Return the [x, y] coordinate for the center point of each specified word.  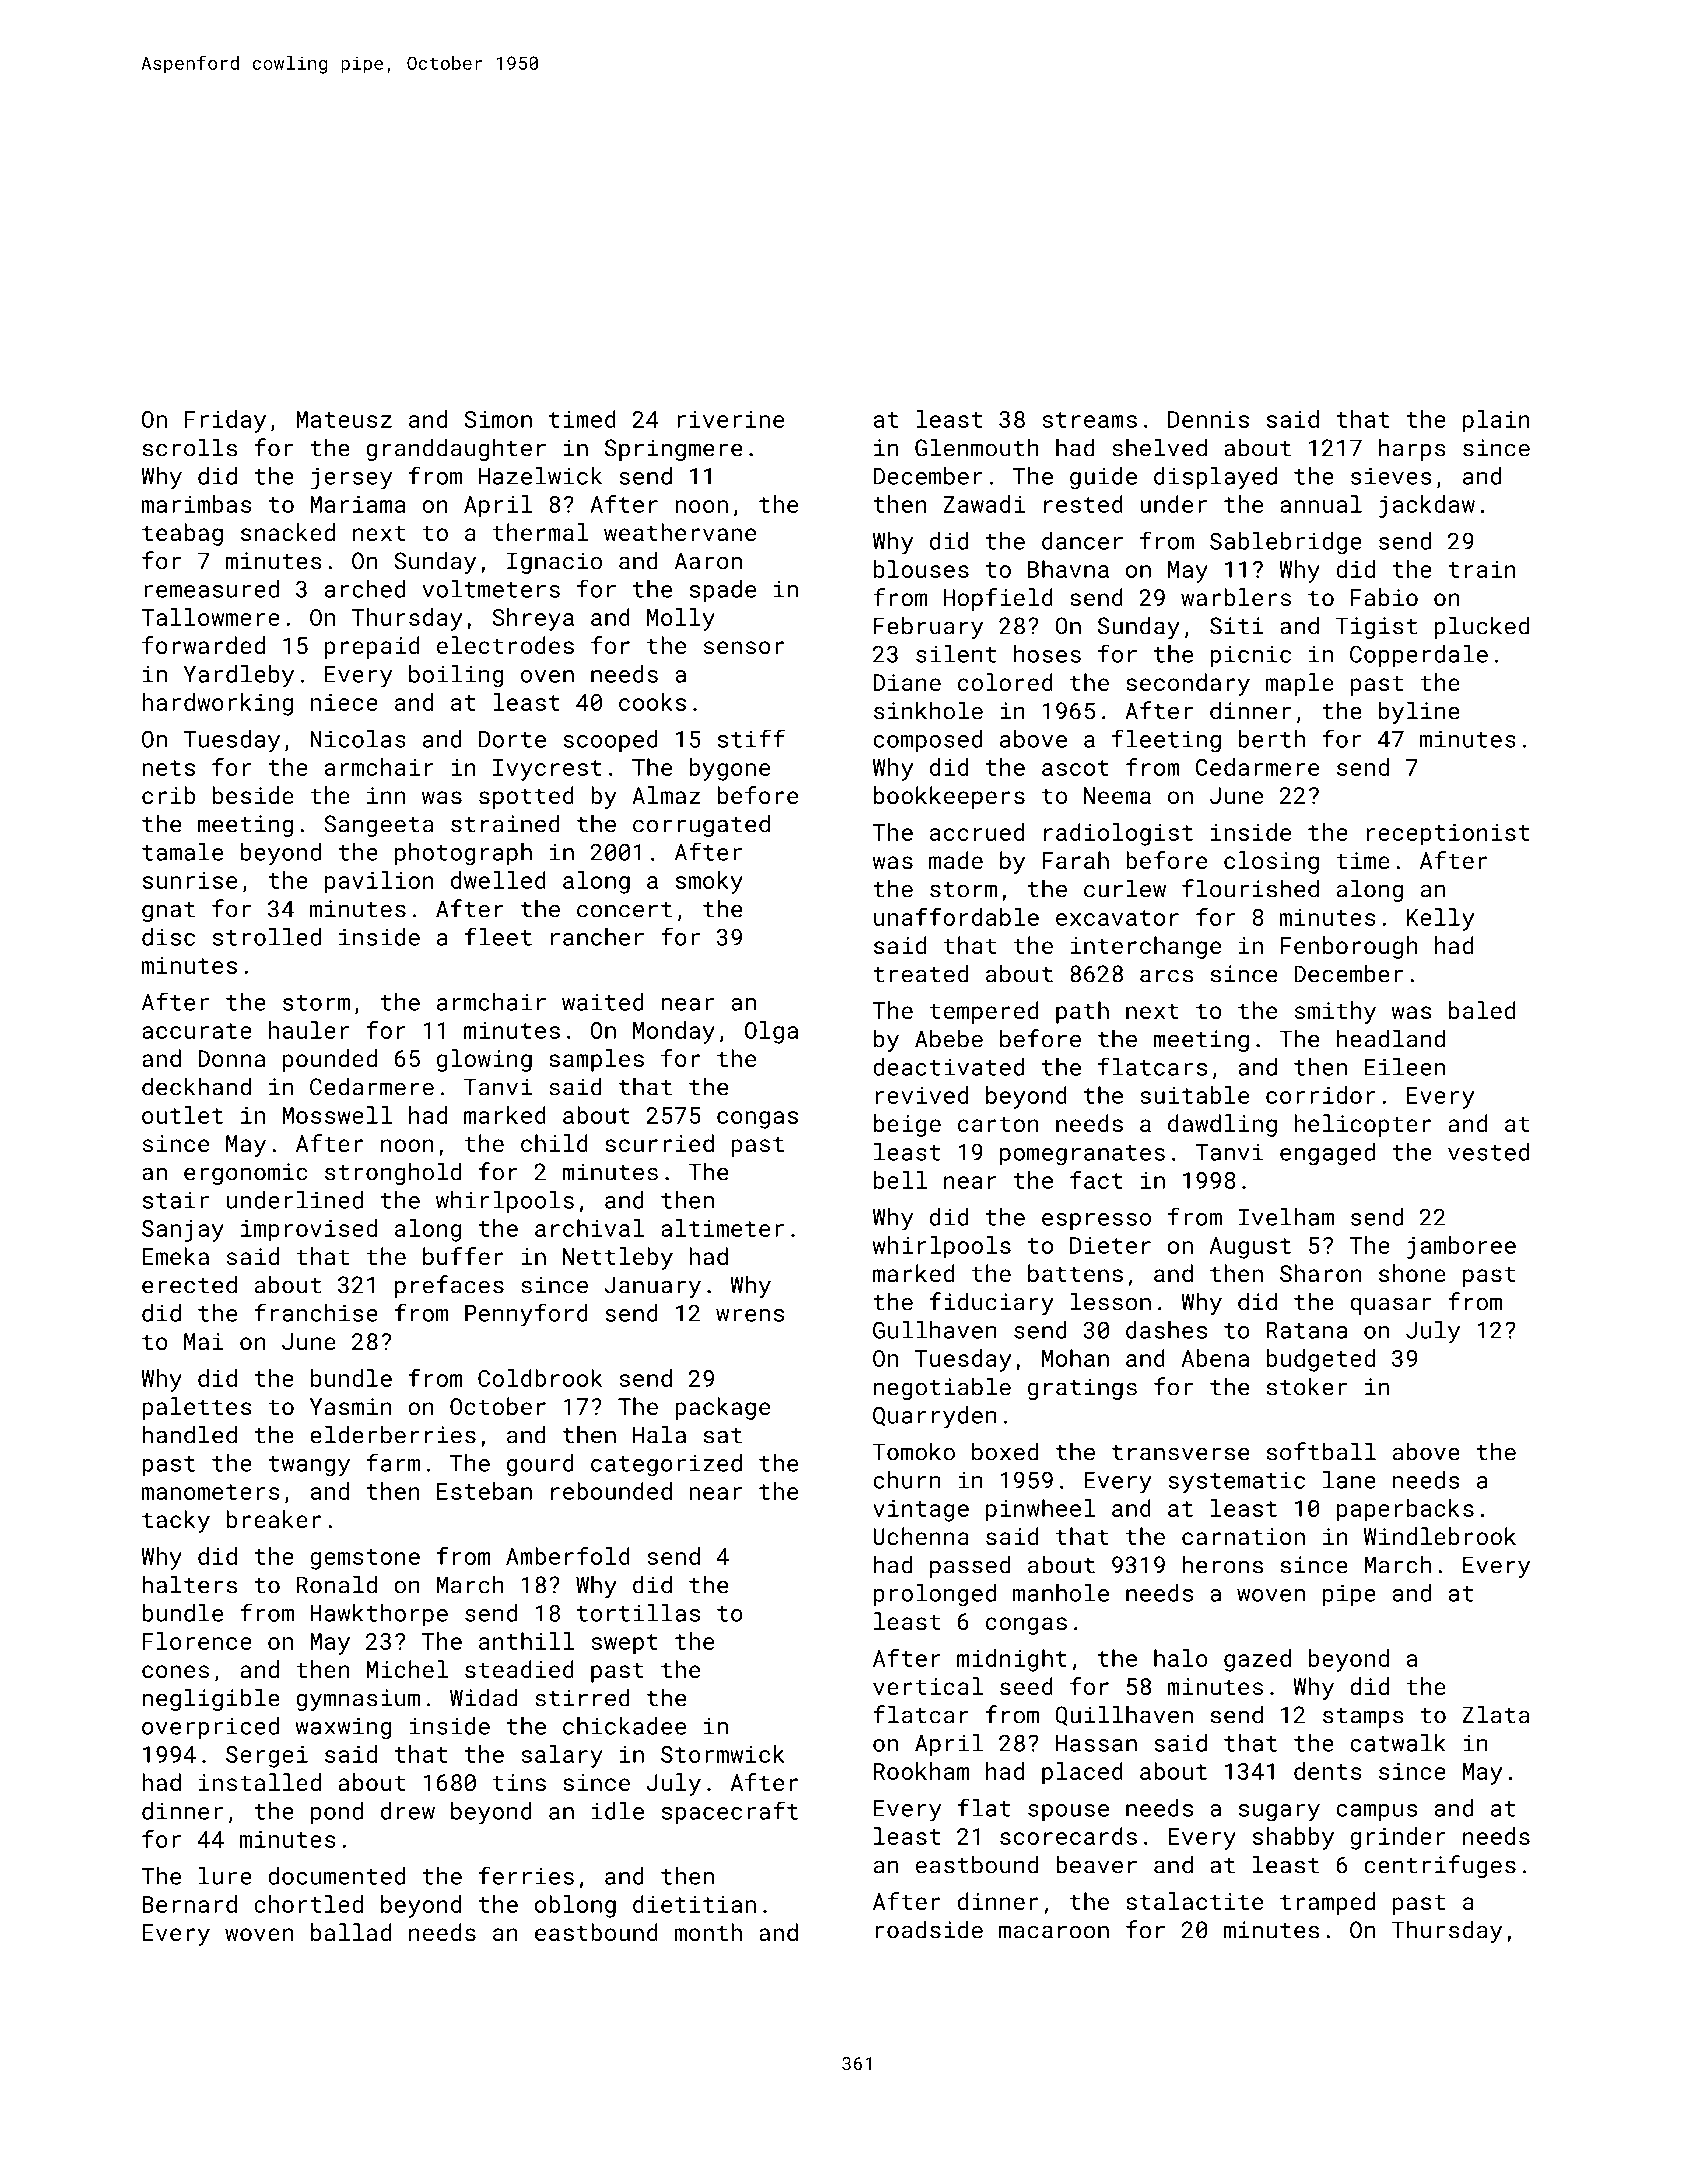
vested [1488, 1152]
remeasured [211, 589]
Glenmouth [977, 447]
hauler [309, 1030]
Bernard [189, 1904]
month [708, 1932]
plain [1496, 421]
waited [603, 1002]
